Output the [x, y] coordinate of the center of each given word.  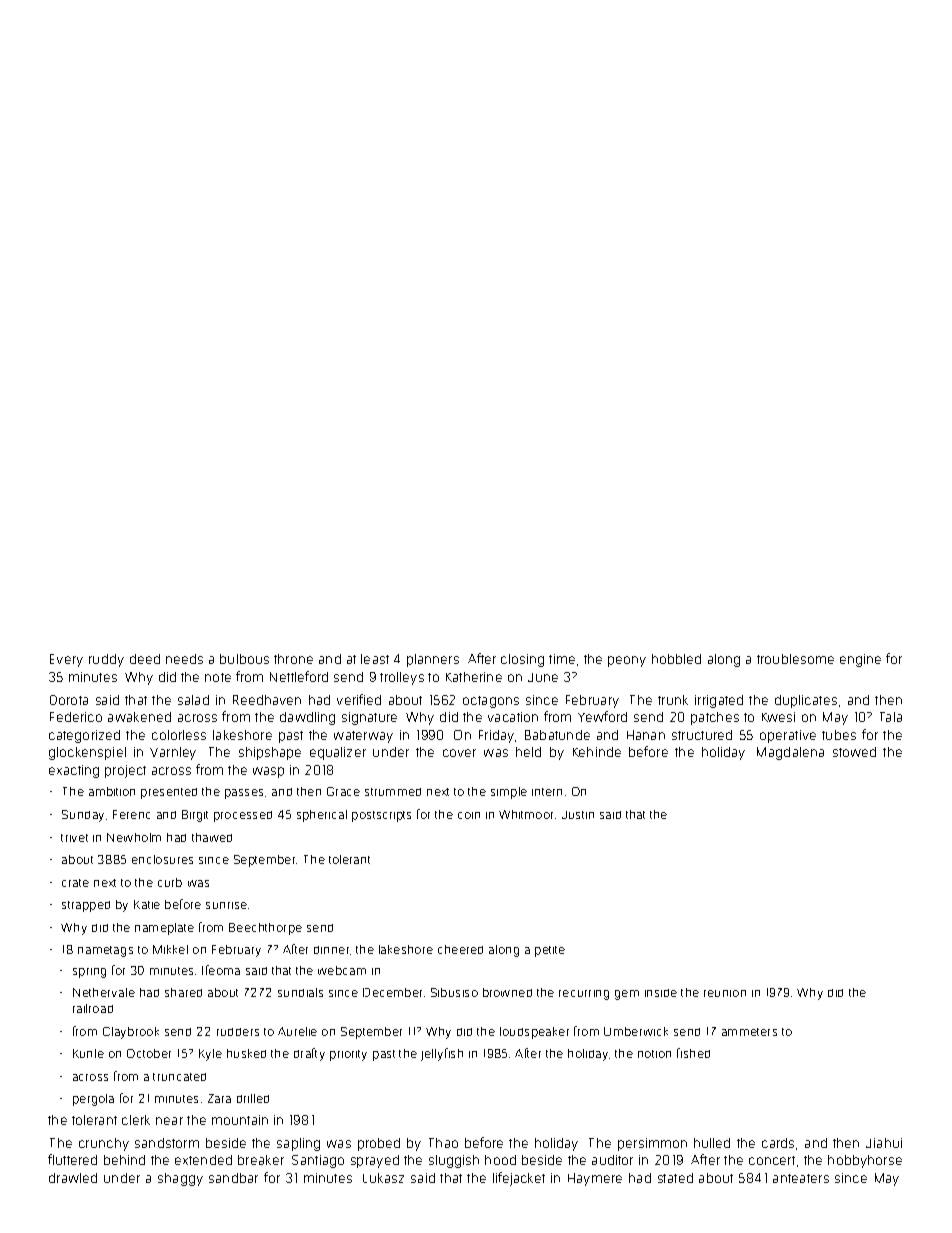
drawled [73, 1178]
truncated [179, 1077]
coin [469, 815]
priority [348, 1055]
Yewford [602, 716]
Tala [891, 717]
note [218, 677]
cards [778, 1143]
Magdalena [790, 753]
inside [661, 993]
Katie [147, 904]
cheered [460, 949]
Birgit [195, 816]
